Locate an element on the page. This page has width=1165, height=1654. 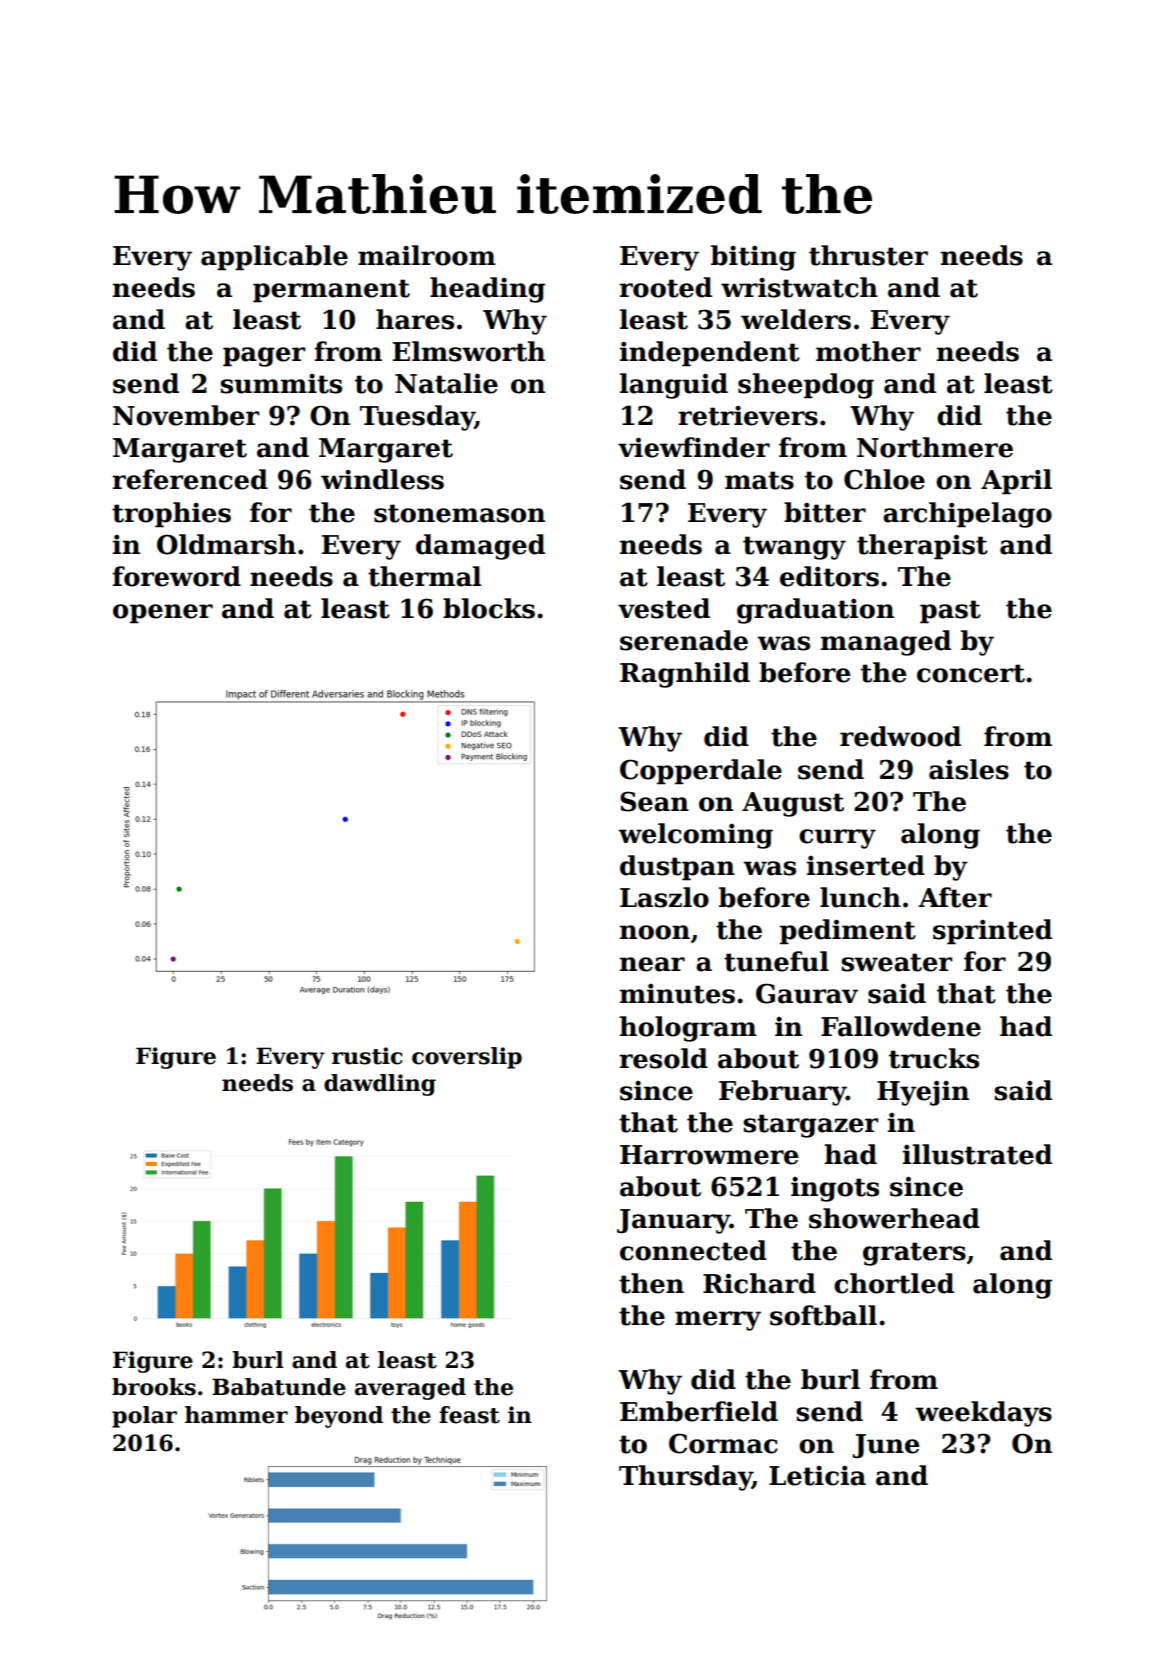
pager is located at coordinates (264, 357).
